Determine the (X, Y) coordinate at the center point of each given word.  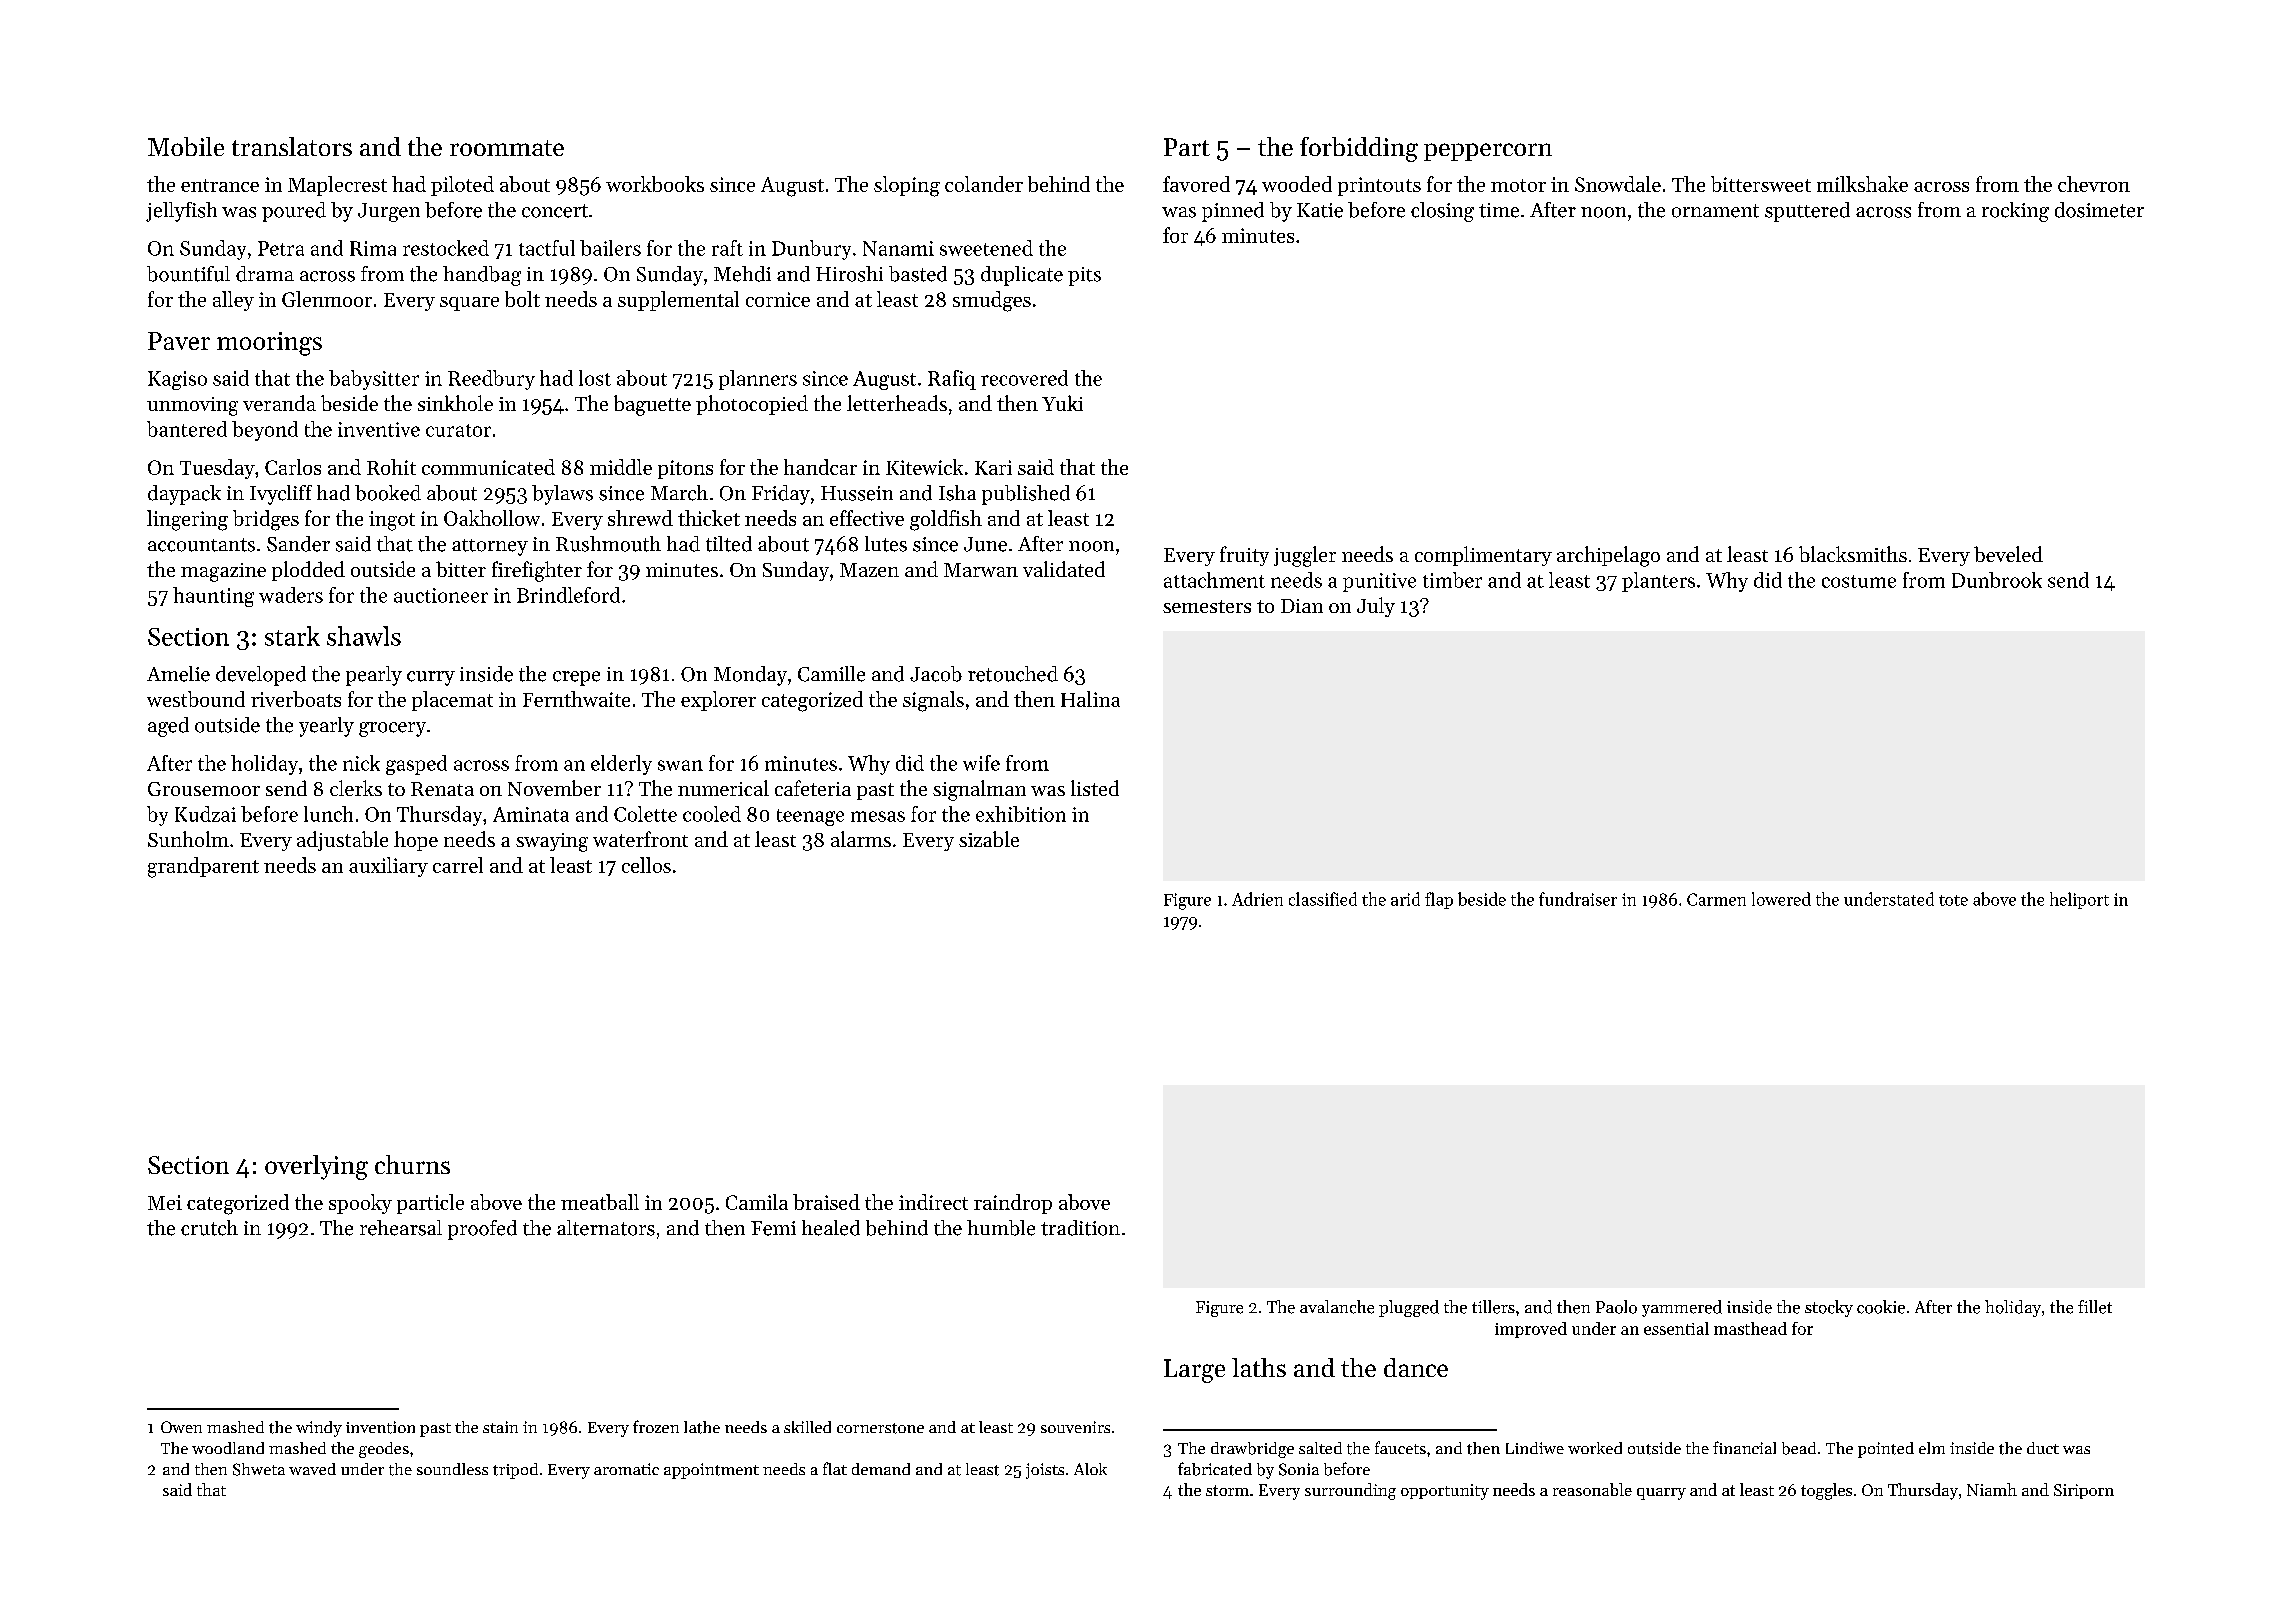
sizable (989, 839)
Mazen (869, 570)
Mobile (186, 146)
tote (1953, 900)
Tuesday (217, 469)
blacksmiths (1853, 554)
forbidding (1359, 149)
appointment (711, 1471)
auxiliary (388, 867)
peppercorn (1488, 152)
